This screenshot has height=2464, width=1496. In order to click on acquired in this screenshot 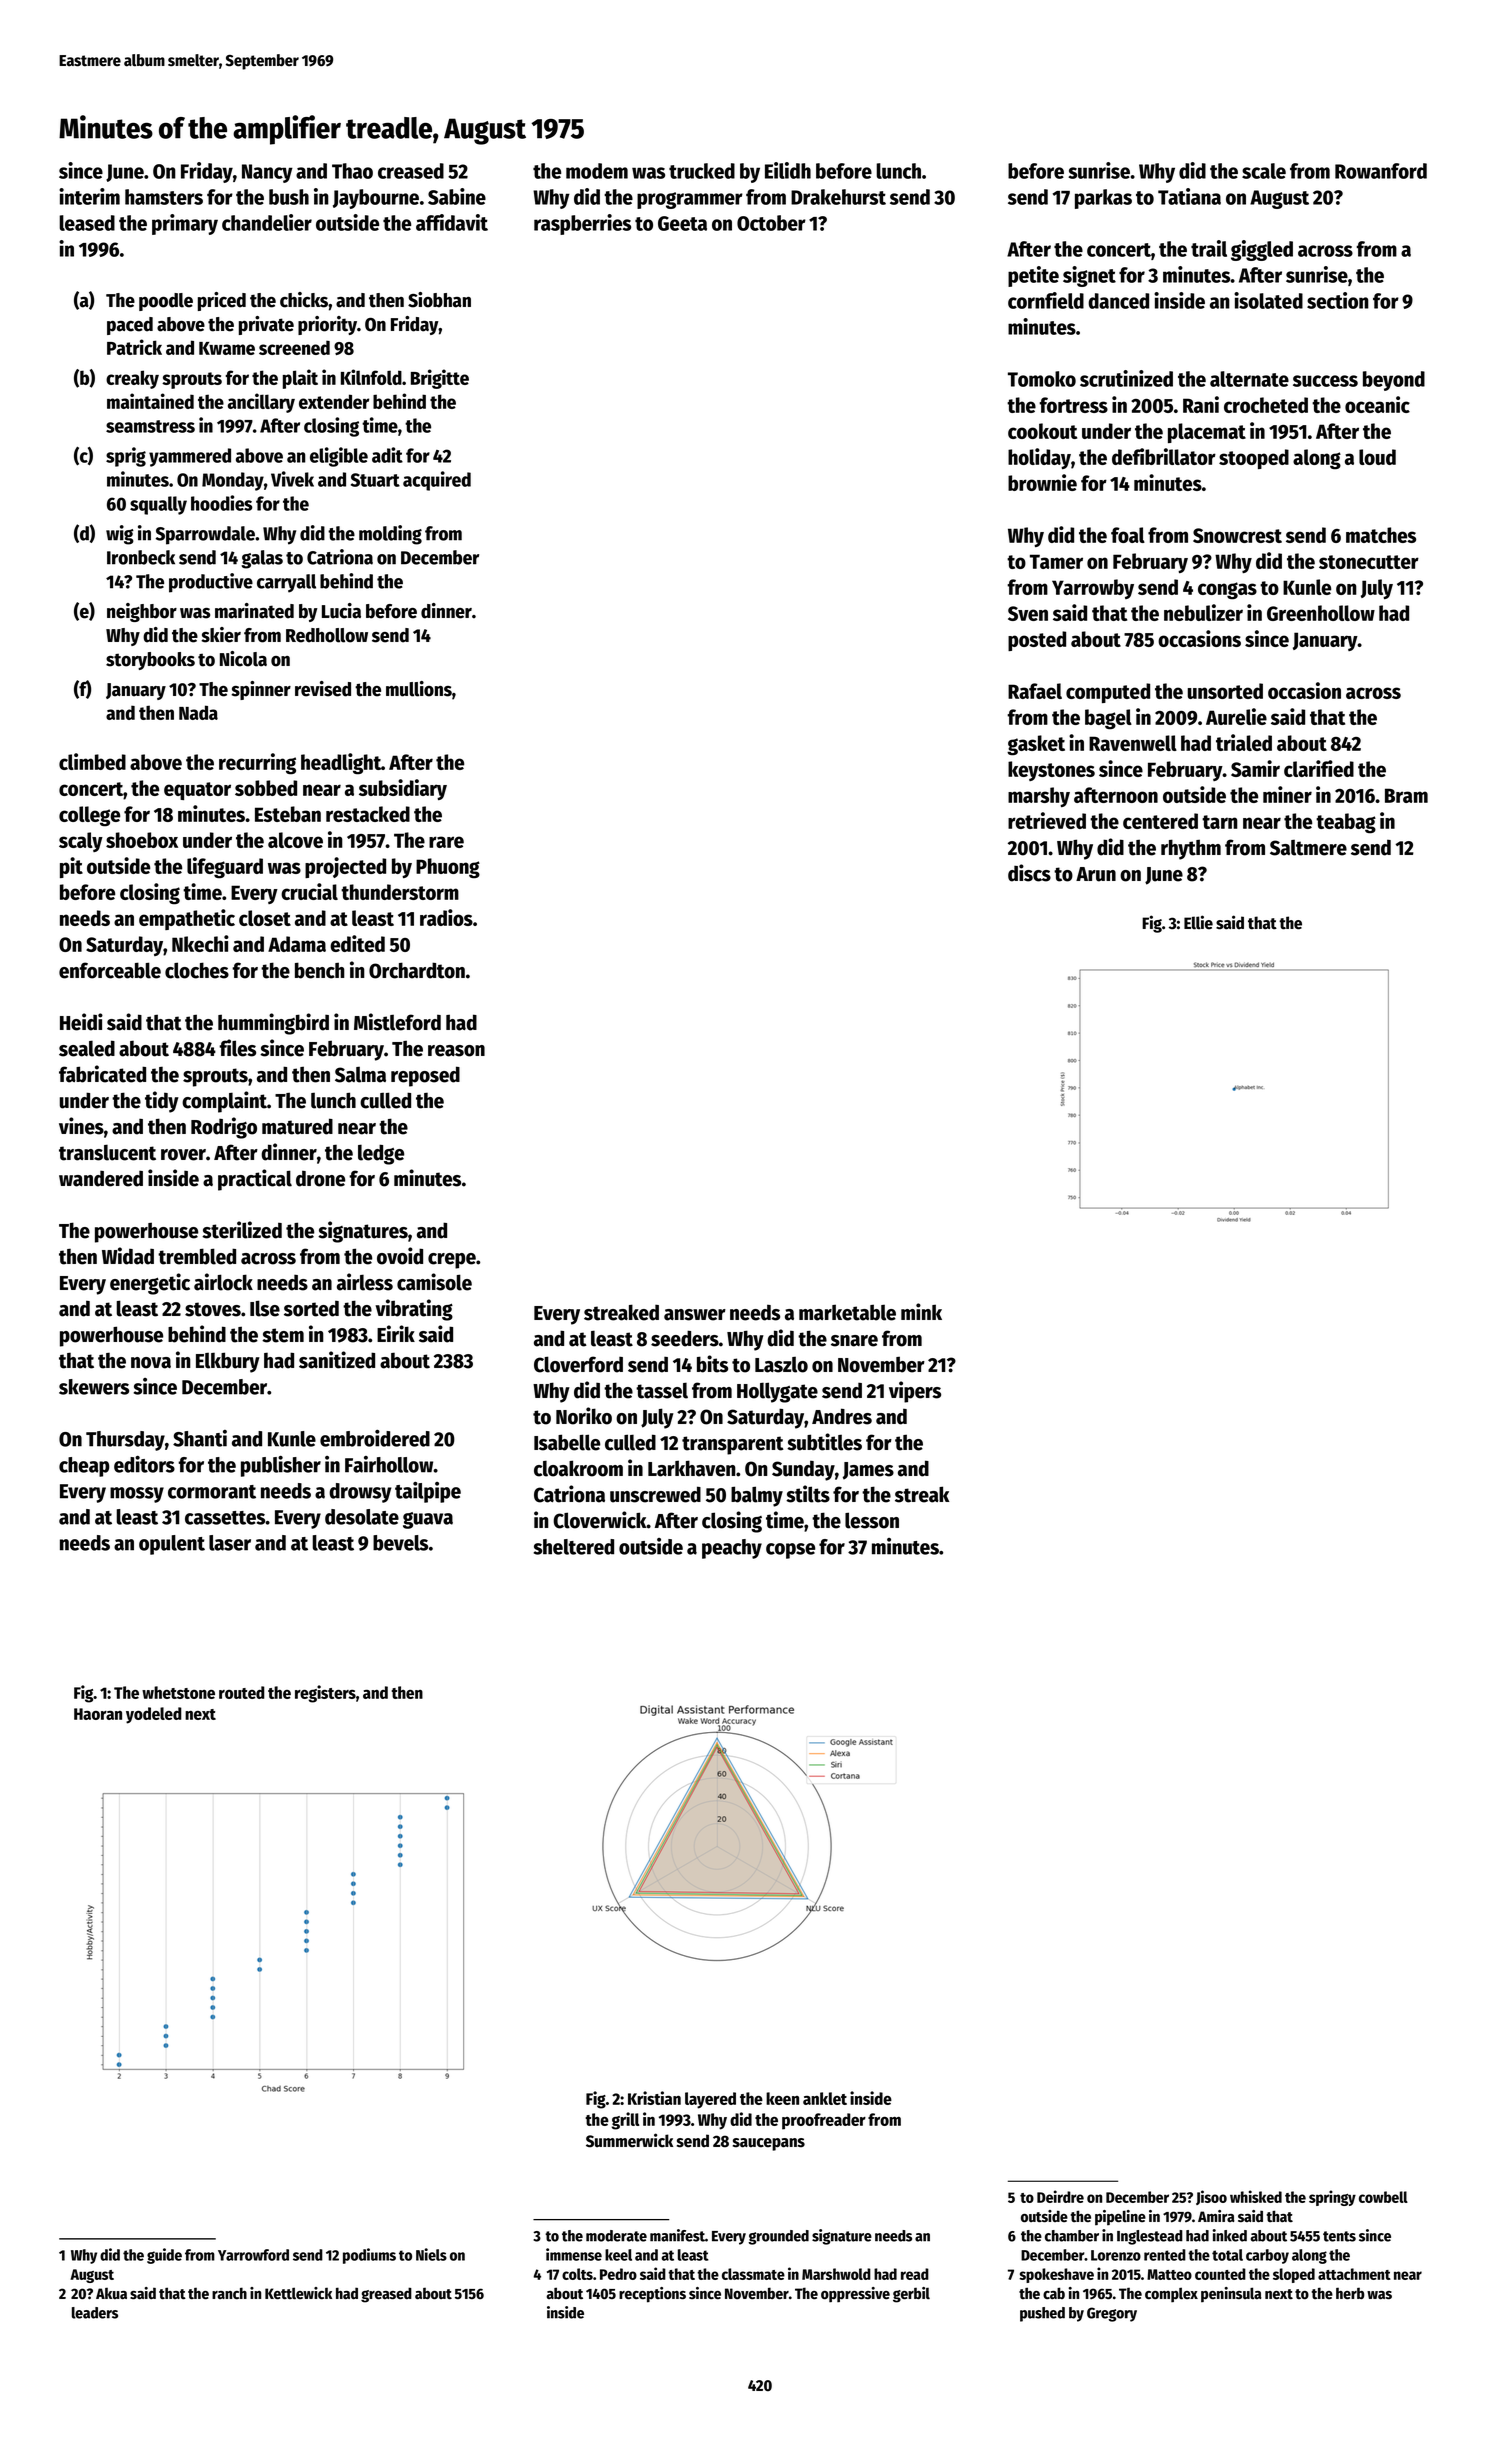, I will do `click(437, 481)`.
